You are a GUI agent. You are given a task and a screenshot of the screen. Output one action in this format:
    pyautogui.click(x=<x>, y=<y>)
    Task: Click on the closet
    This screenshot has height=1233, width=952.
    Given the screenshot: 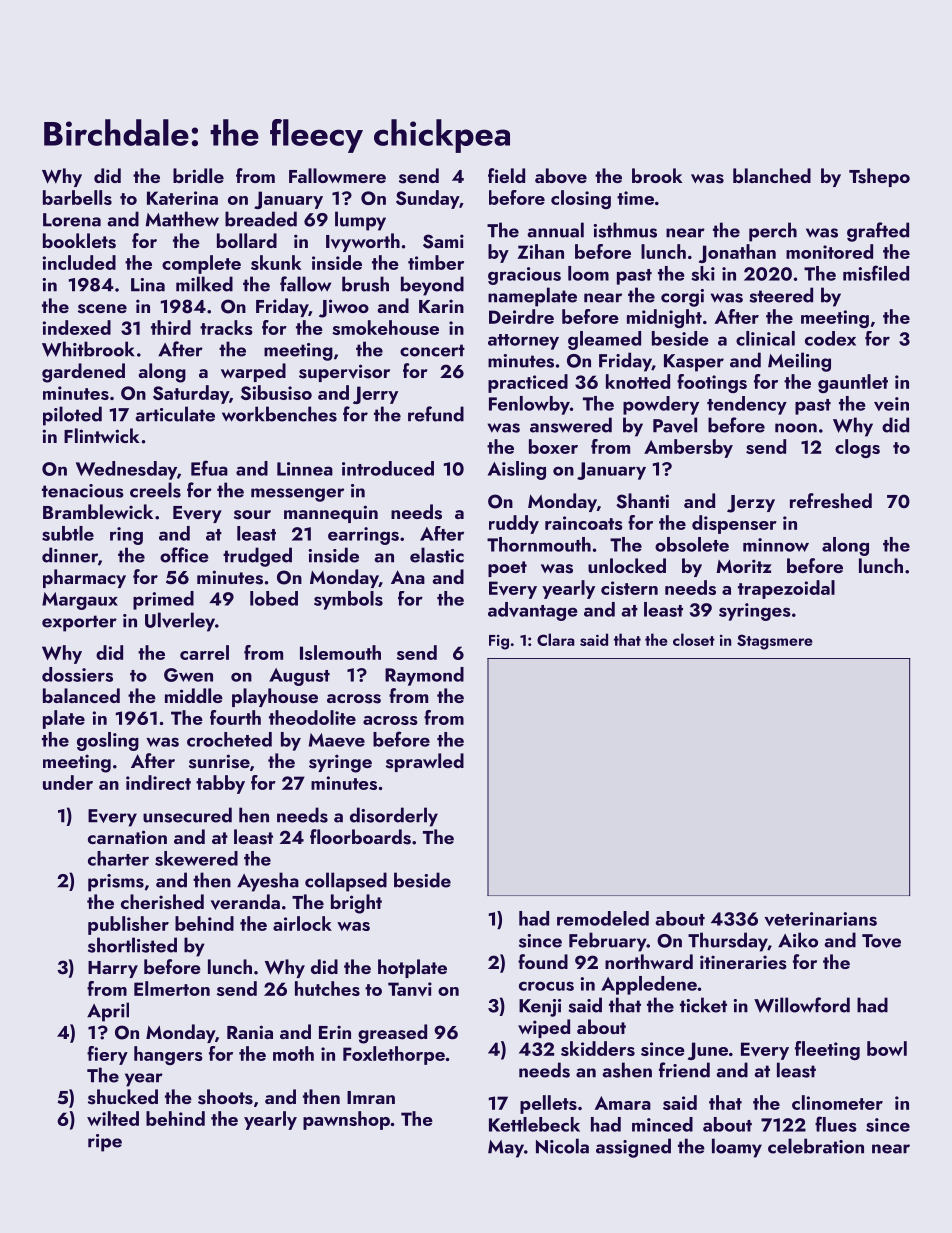 What is the action you would take?
    pyautogui.click(x=694, y=639)
